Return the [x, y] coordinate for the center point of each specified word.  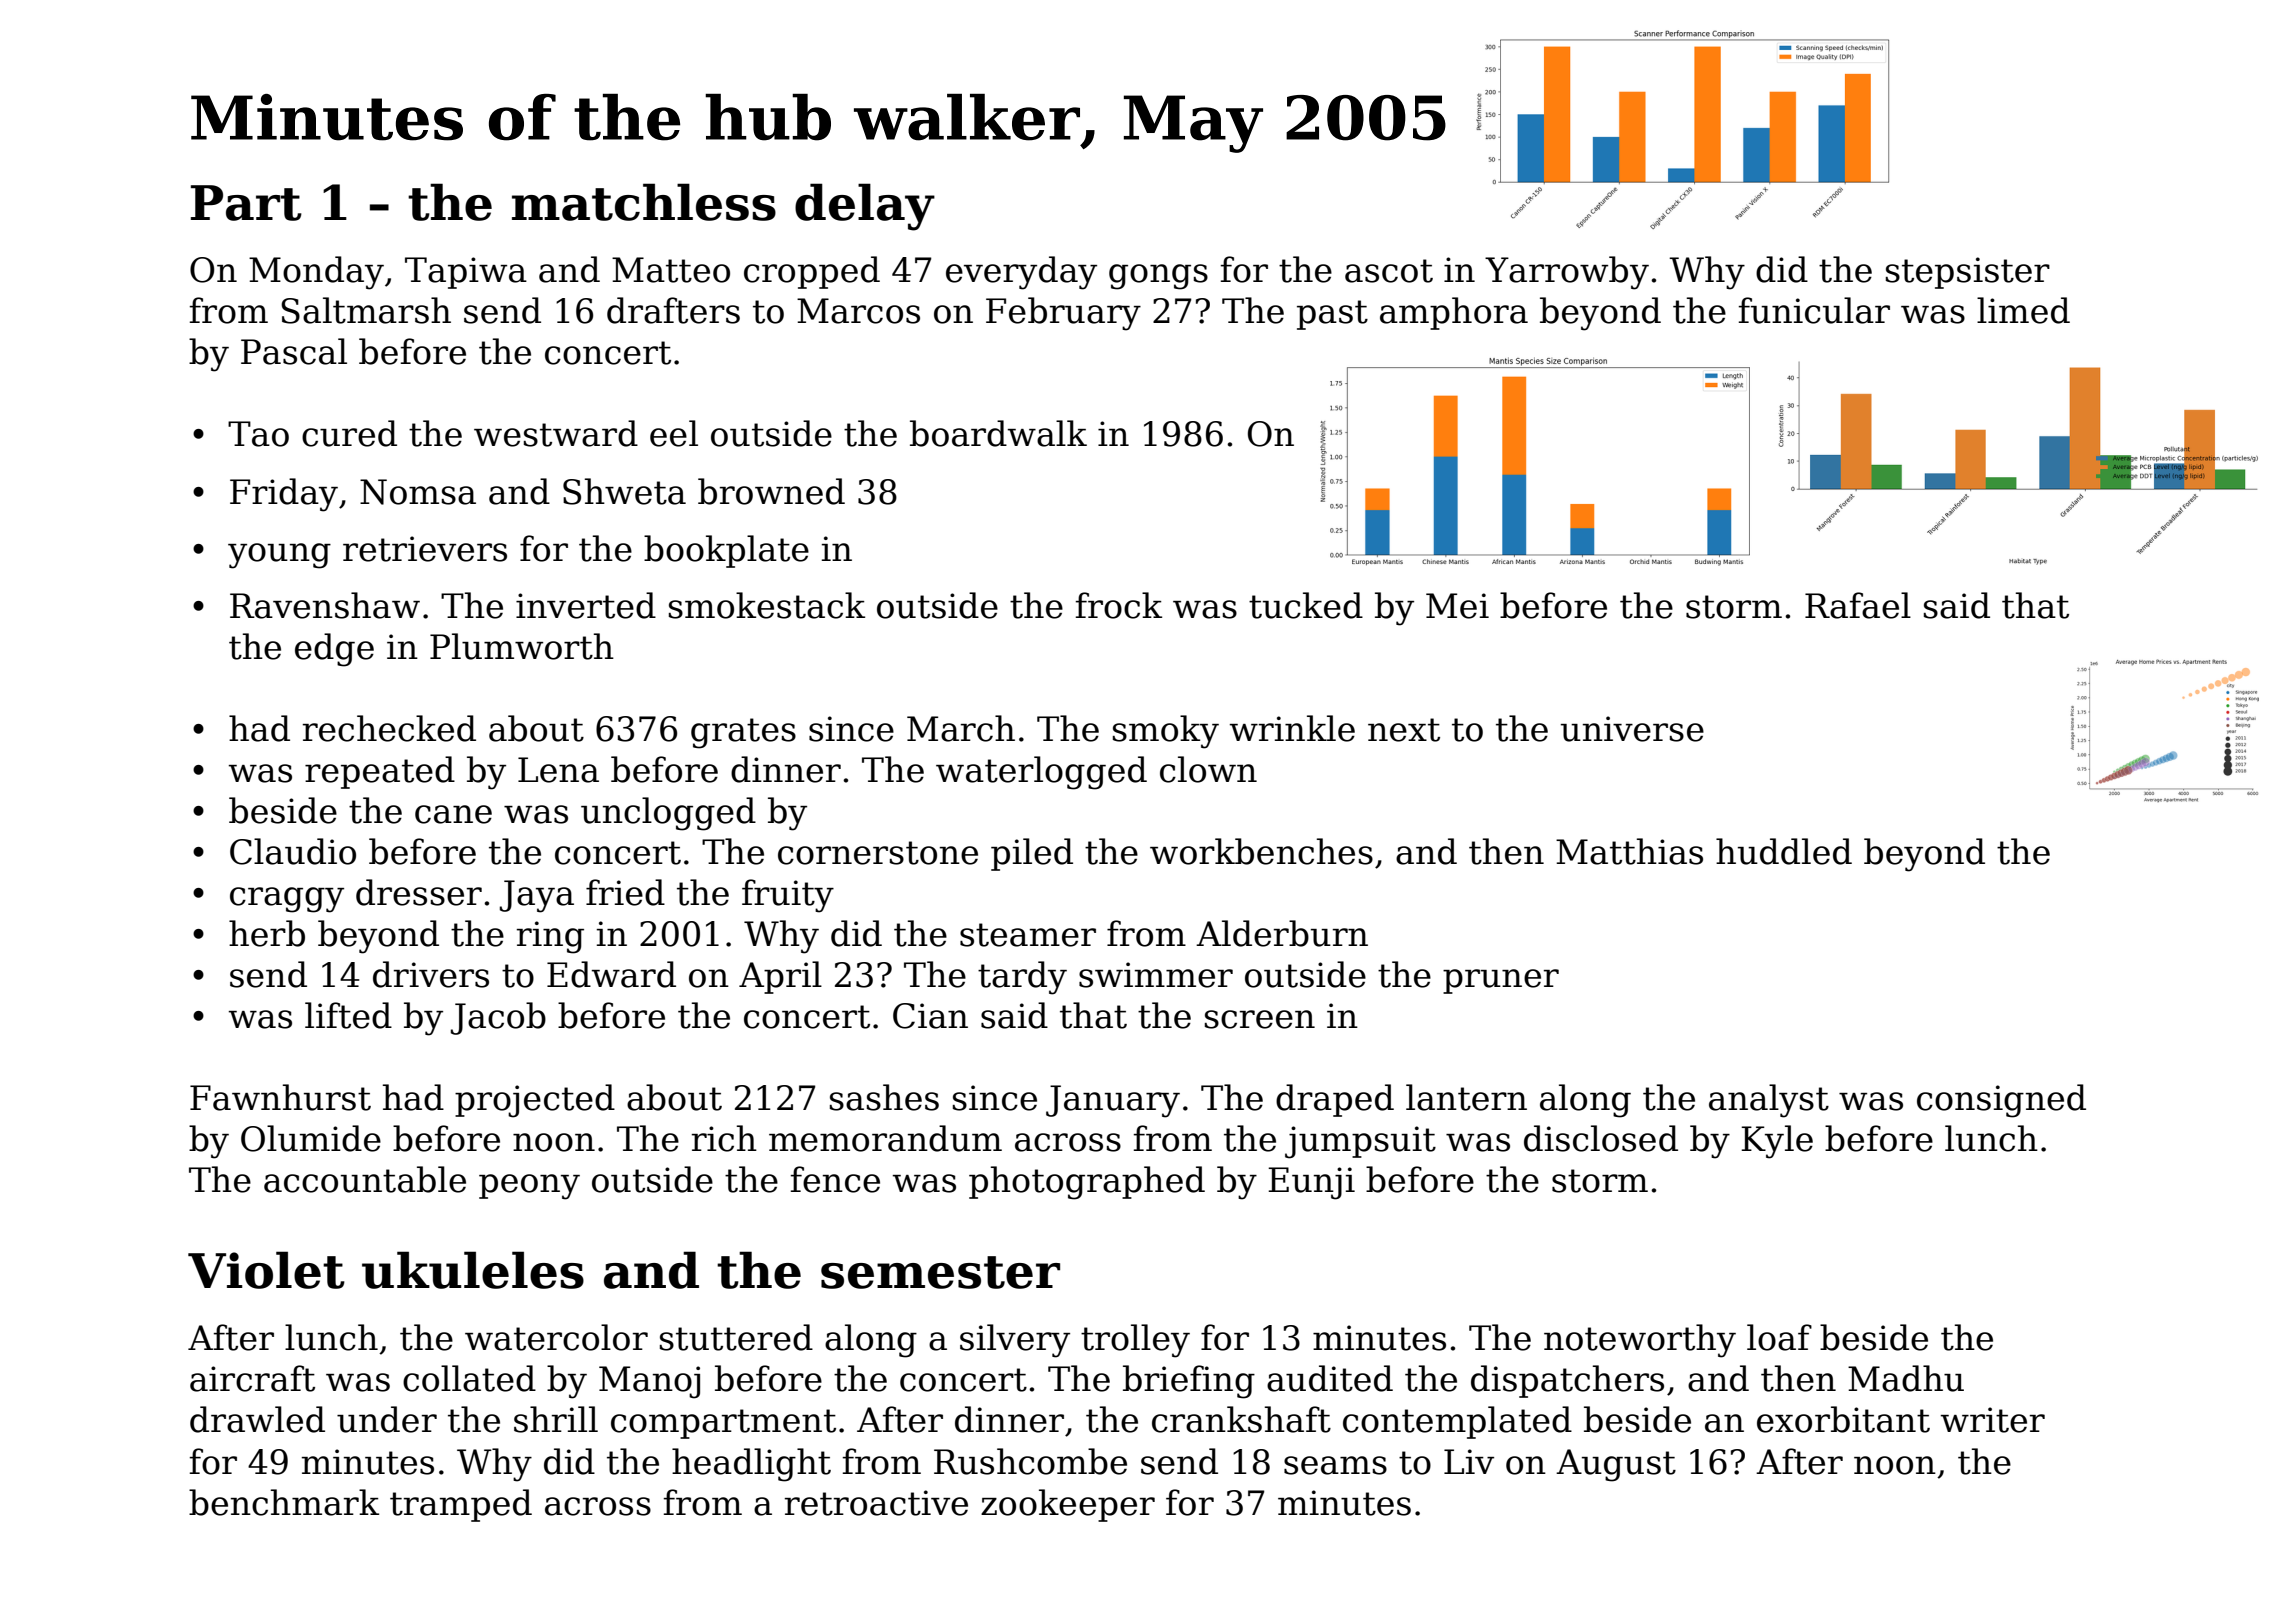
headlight [751, 1465]
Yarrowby [1567, 273]
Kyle [1777, 1142]
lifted [348, 1015]
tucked [1306, 605]
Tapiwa [466, 273]
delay [865, 207]
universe [1632, 729]
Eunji [1311, 1183]
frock [1119, 605]
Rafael [1858, 605]
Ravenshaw [325, 605]
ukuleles [473, 1270]
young [279, 556]
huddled [1784, 851]
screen [1260, 1019]
